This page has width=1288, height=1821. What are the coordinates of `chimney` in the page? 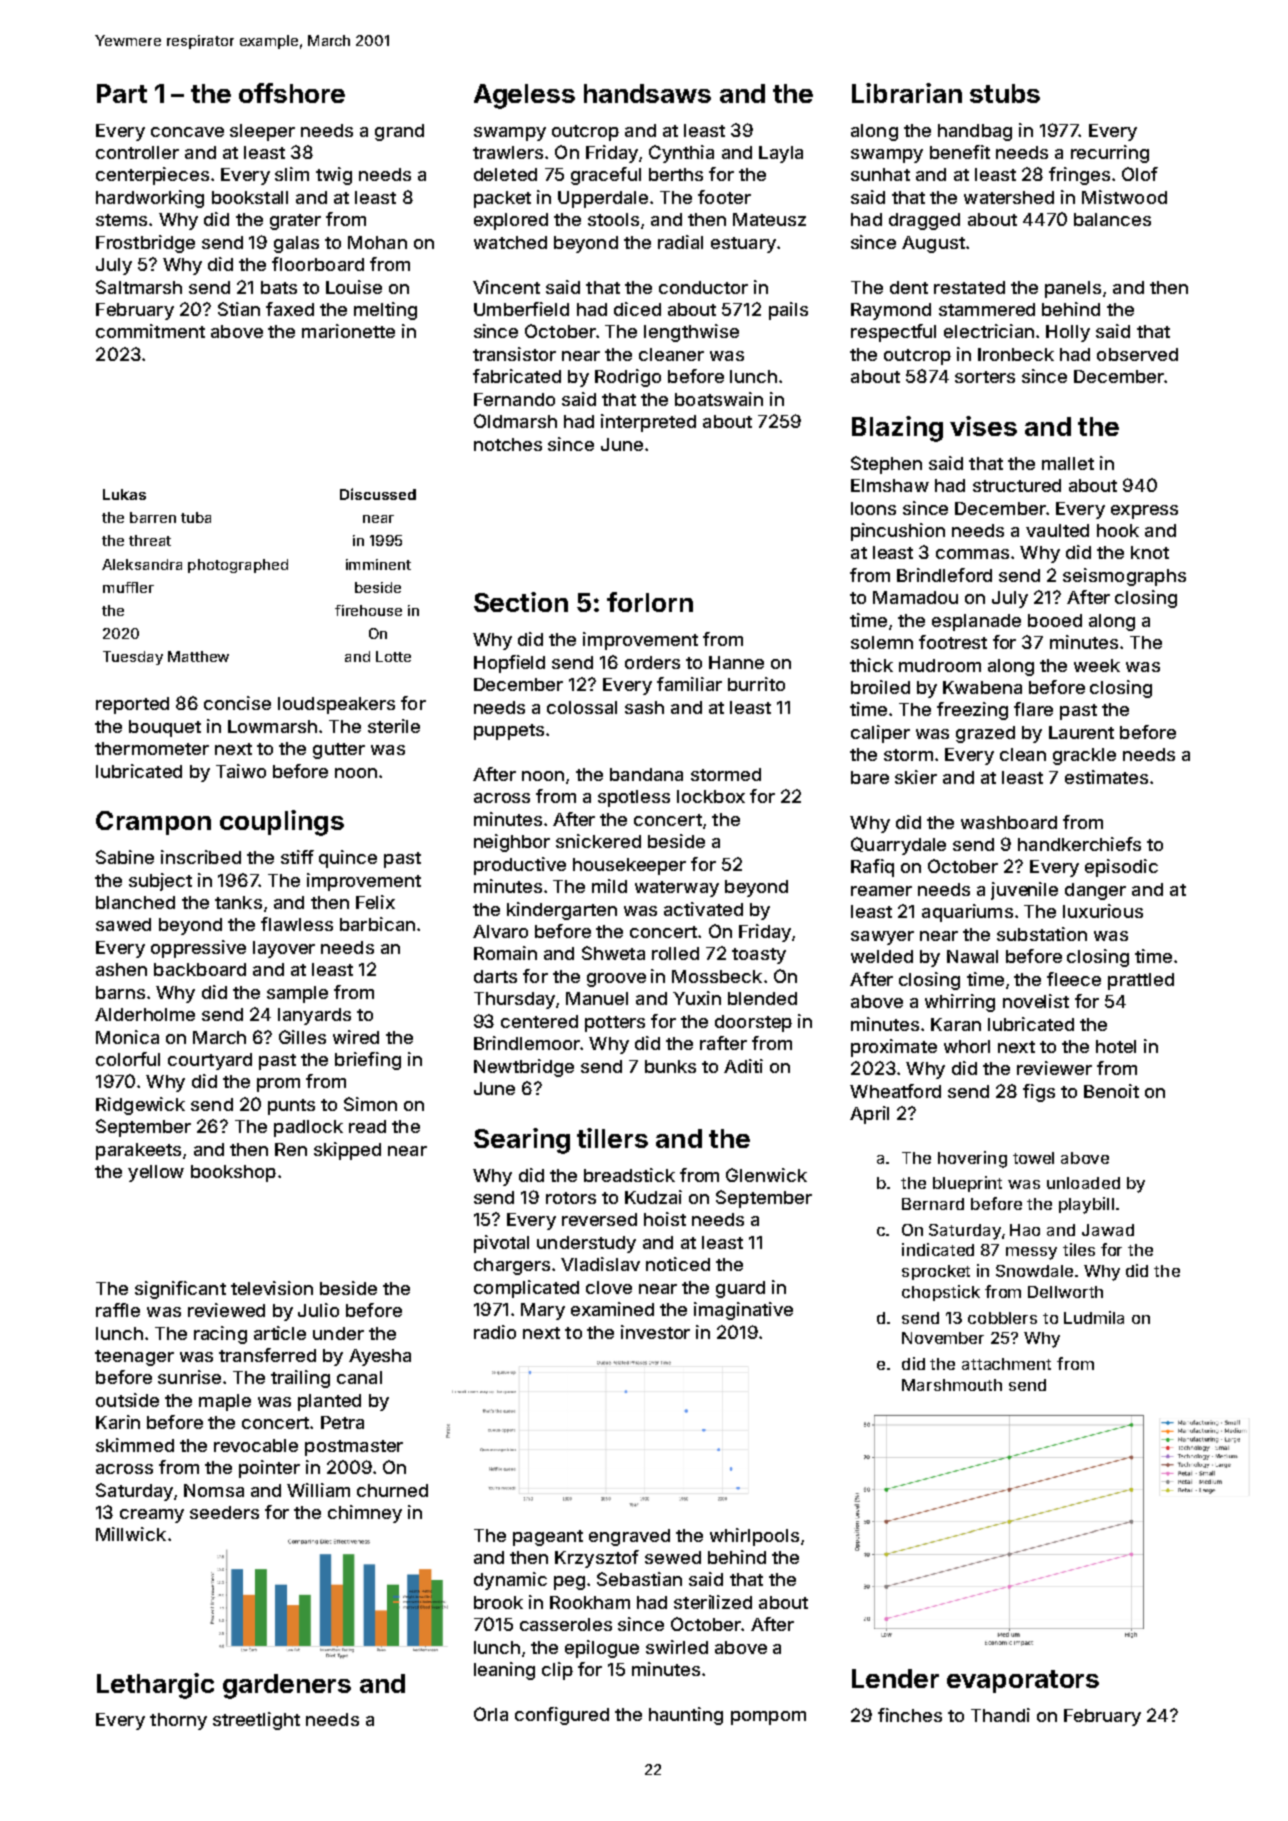 It's located at (365, 1514).
